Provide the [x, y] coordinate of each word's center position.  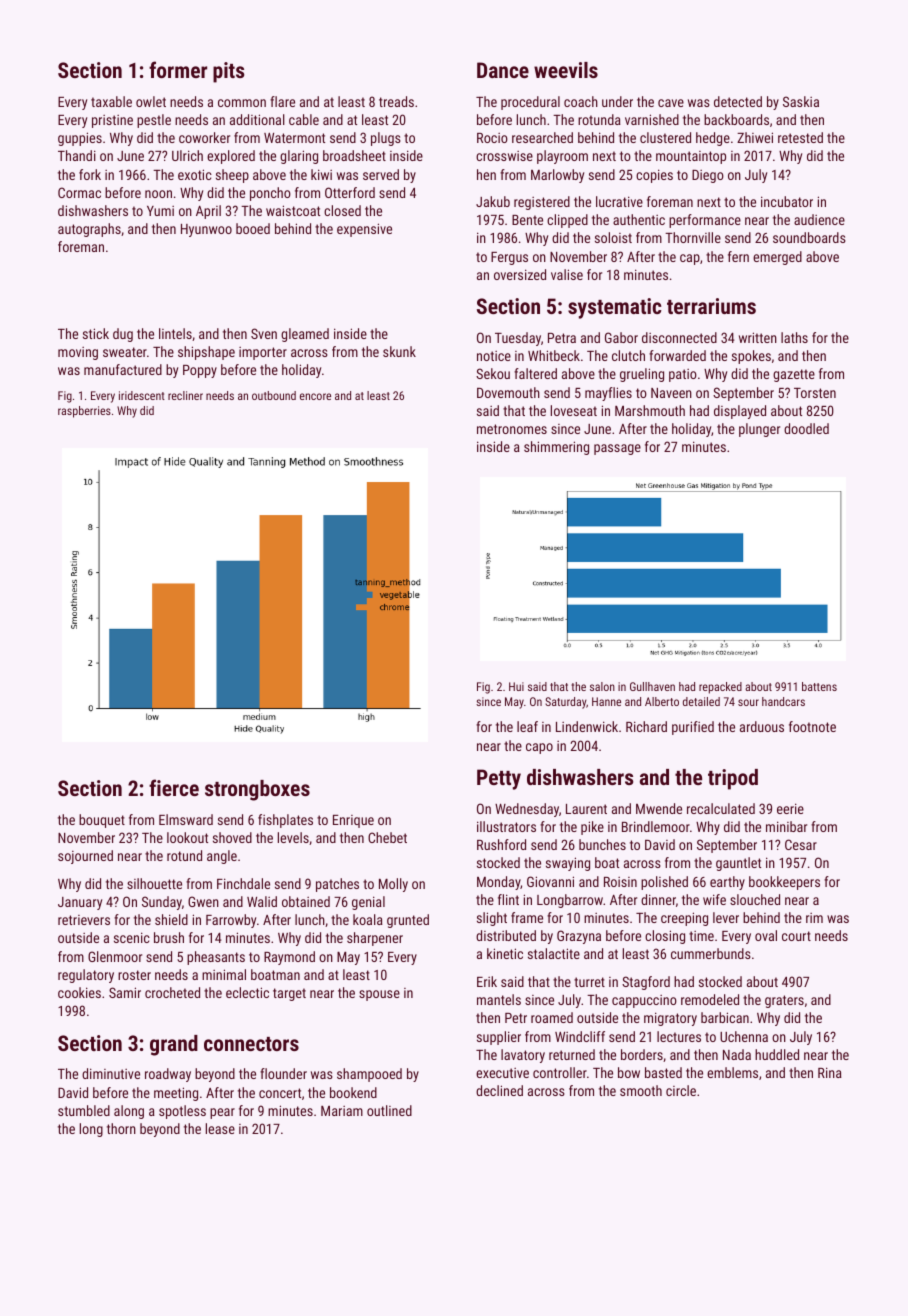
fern [738, 256]
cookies [79, 992]
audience [819, 219]
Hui [516, 686]
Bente [527, 220]
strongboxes [257, 790]
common [242, 103]
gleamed [305, 335]
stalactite [554, 953]
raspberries [84, 412]
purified [693, 728]
